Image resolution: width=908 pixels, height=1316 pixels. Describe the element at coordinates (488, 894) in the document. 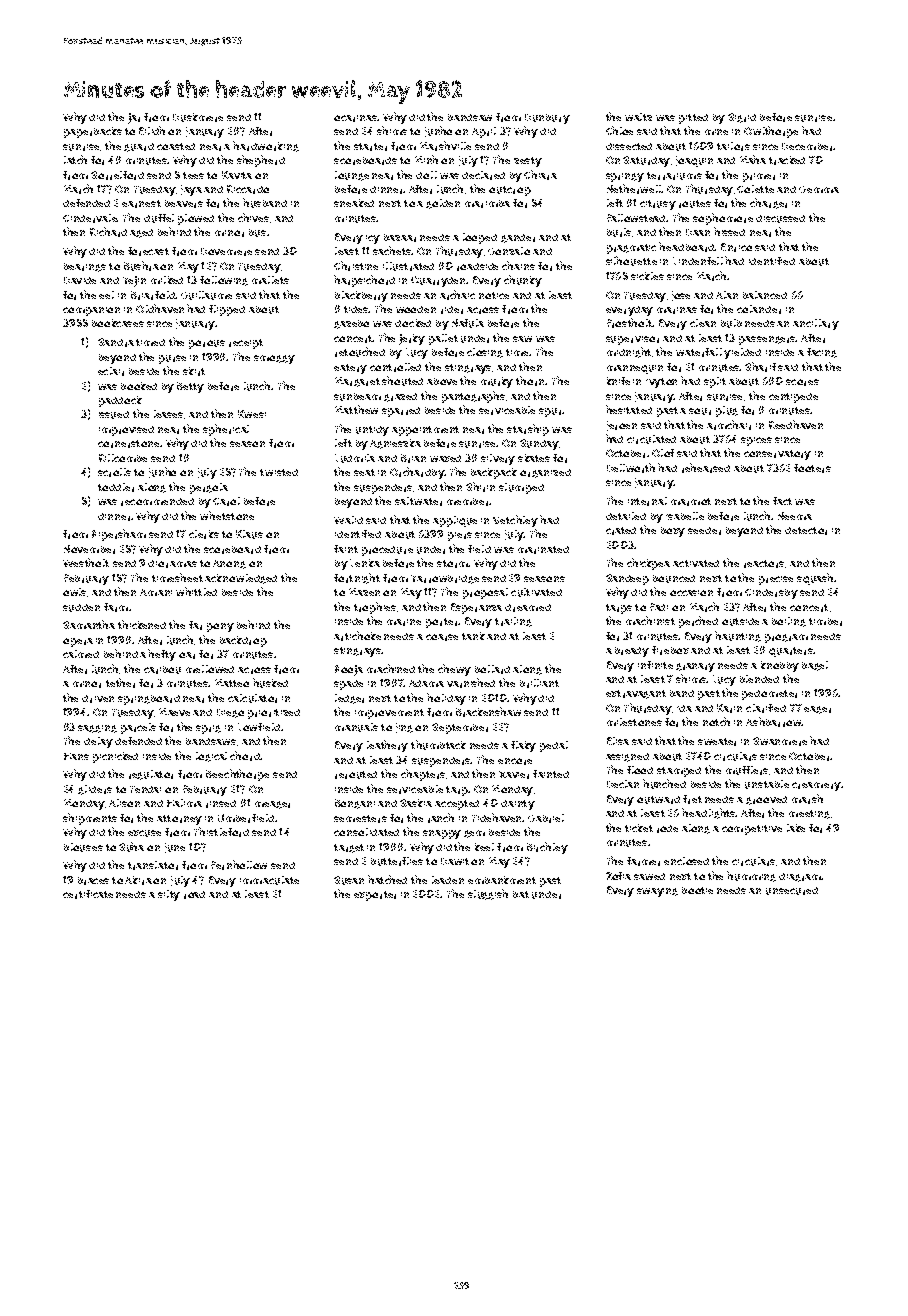

I see `sluggish` at that location.
